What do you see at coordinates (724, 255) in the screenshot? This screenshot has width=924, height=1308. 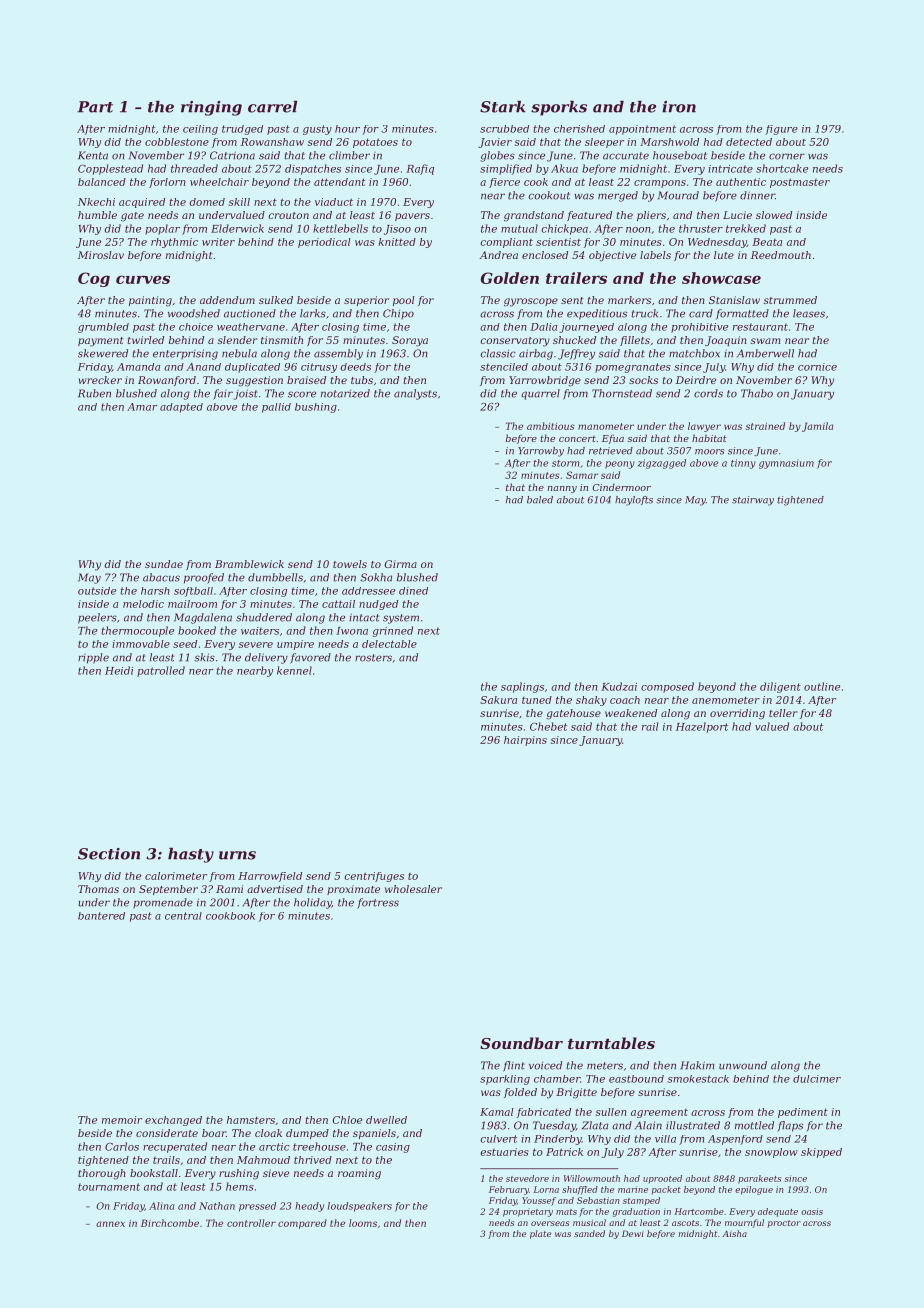 I see `lute` at bounding box center [724, 255].
